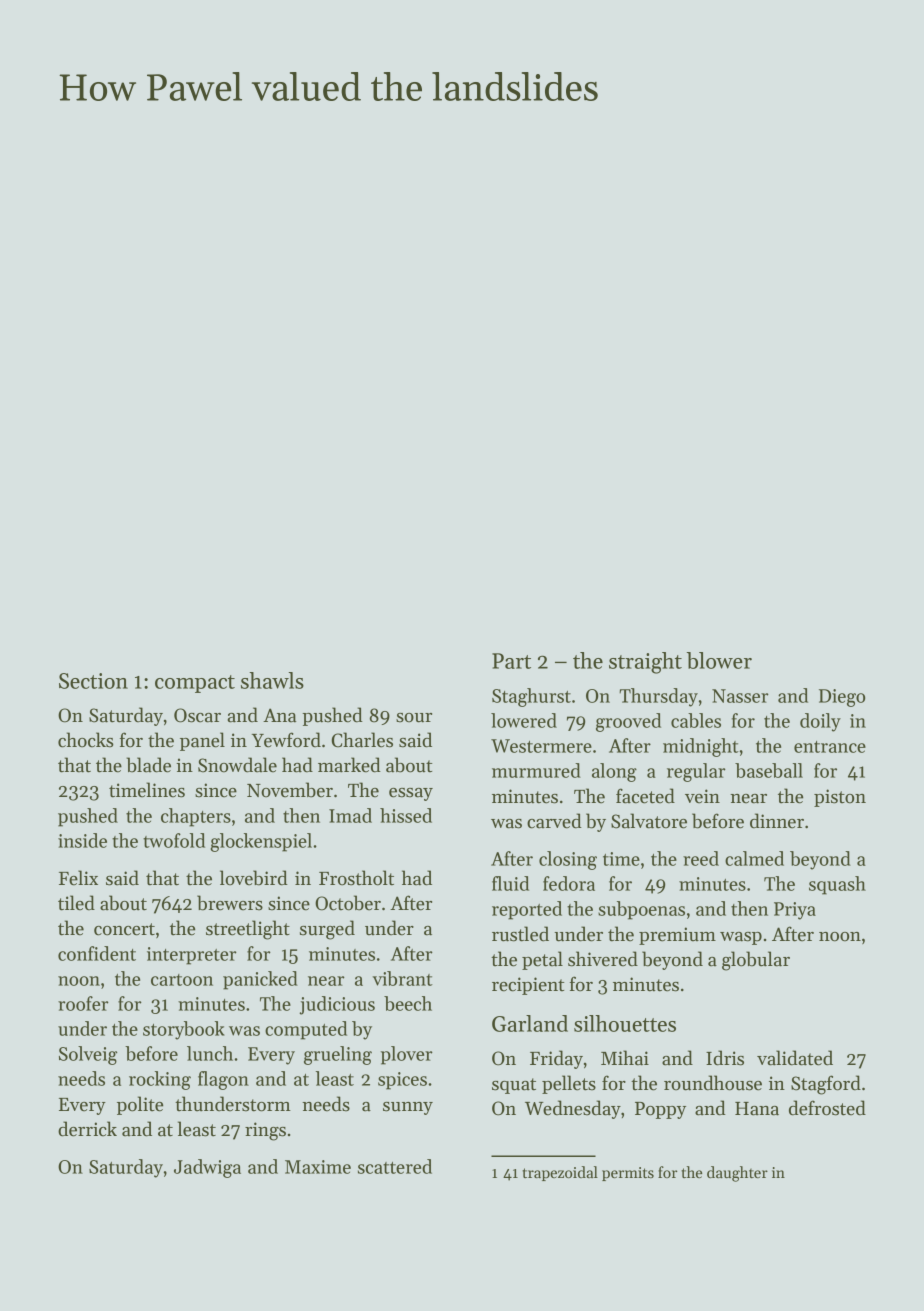 This screenshot has width=924, height=1311. I want to click on October, so click(348, 903).
